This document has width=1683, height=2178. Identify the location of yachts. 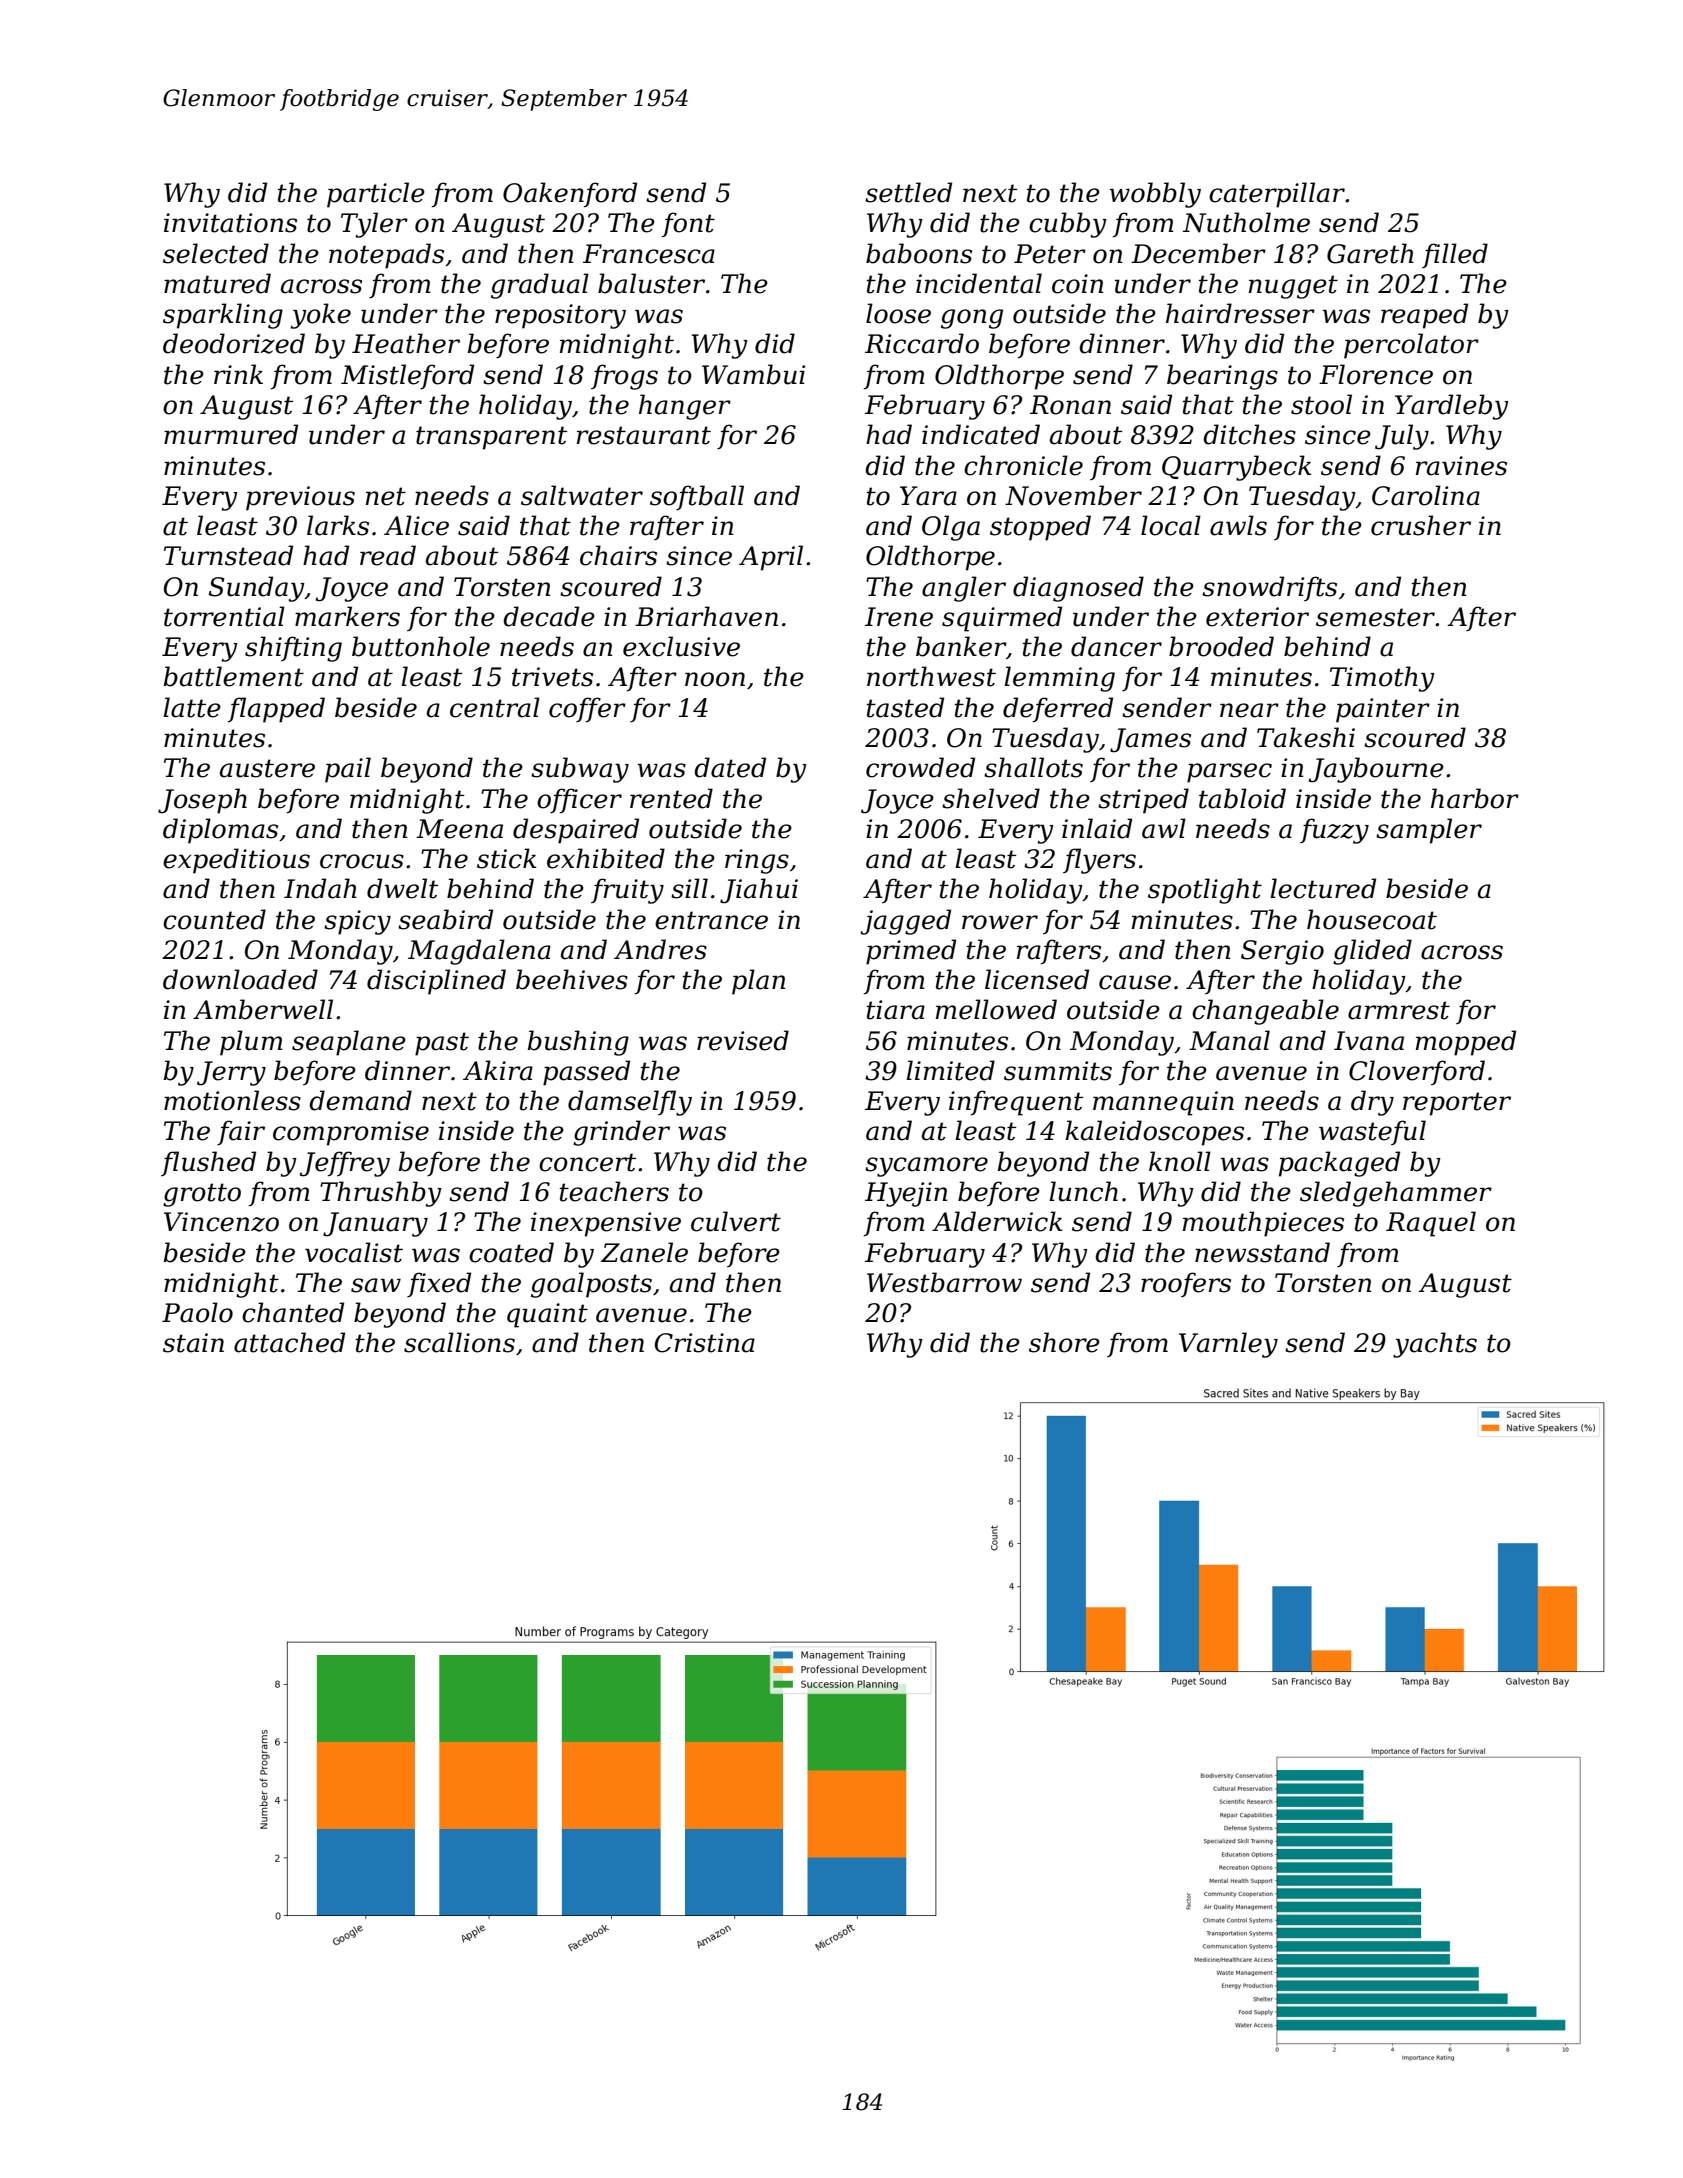
(1435, 1345).
